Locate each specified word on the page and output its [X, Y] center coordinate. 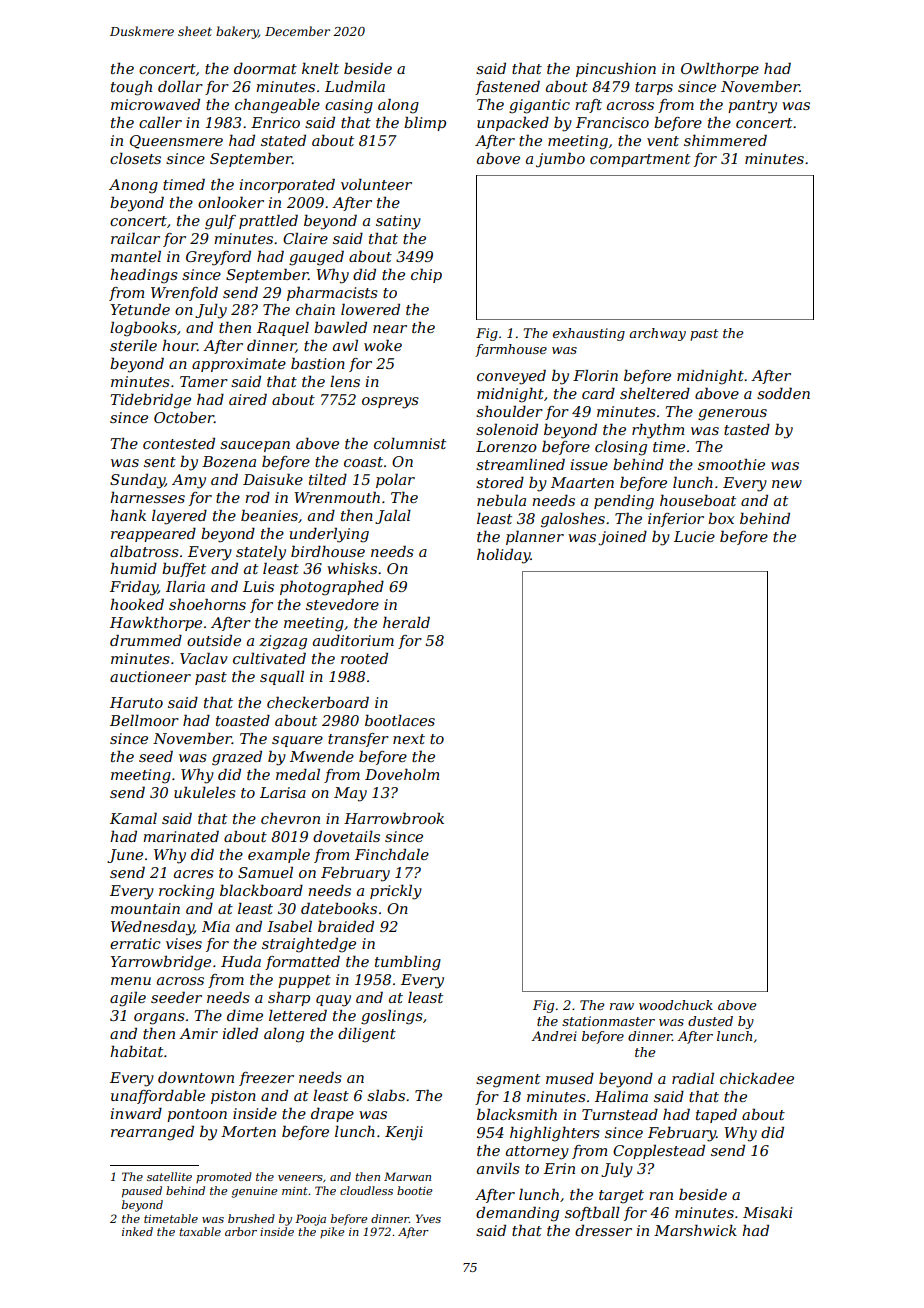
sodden [783, 393]
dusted [710, 1021]
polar [395, 480]
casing [349, 106]
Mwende [322, 756]
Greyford [218, 258]
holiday [504, 556]
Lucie [694, 536]
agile [128, 999]
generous [732, 415]
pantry [752, 107]
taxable [200, 1231]
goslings [392, 1017]
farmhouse [511, 350]
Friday [134, 588]
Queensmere [176, 142]
